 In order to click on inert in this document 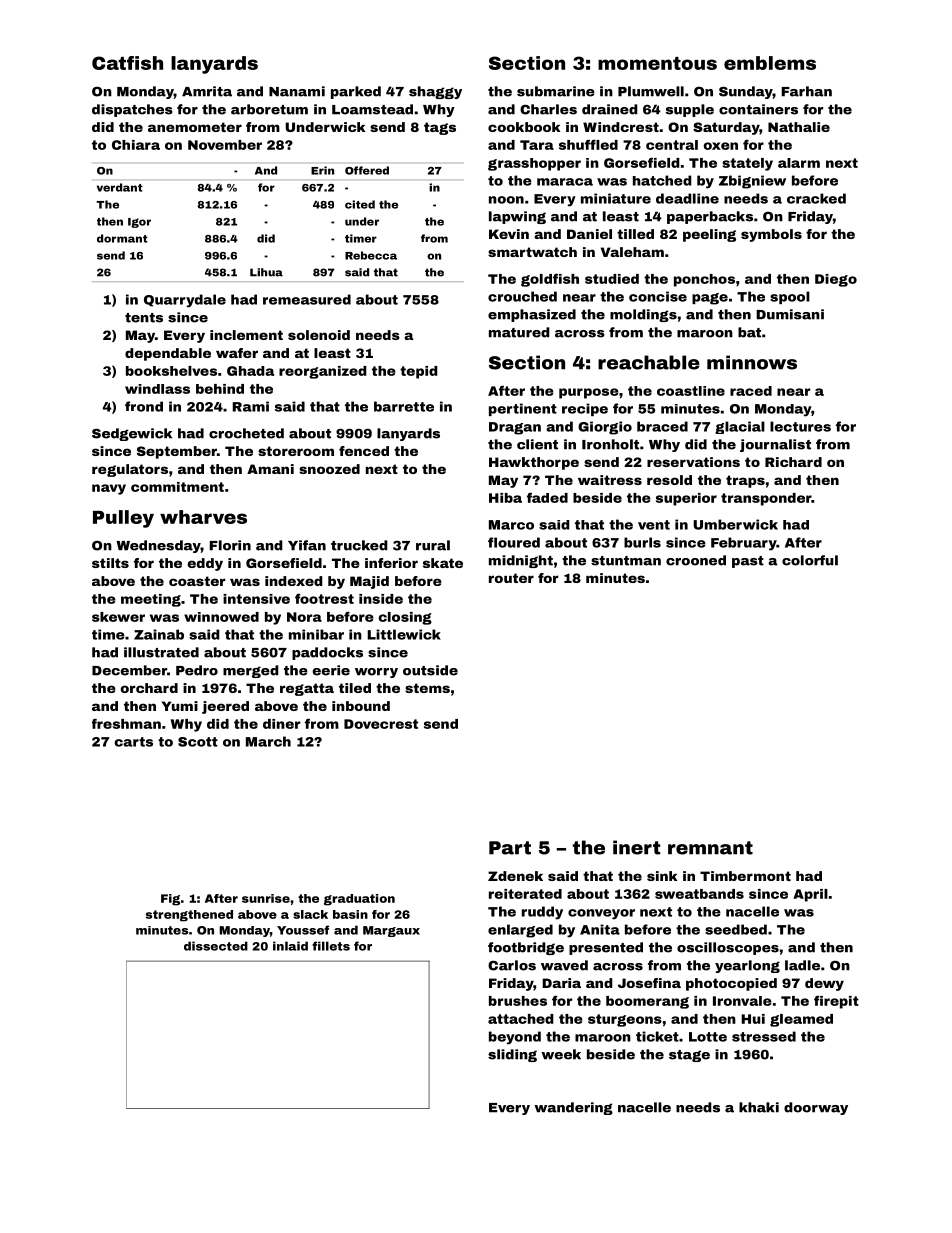, I will do `click(636, 847)`.
